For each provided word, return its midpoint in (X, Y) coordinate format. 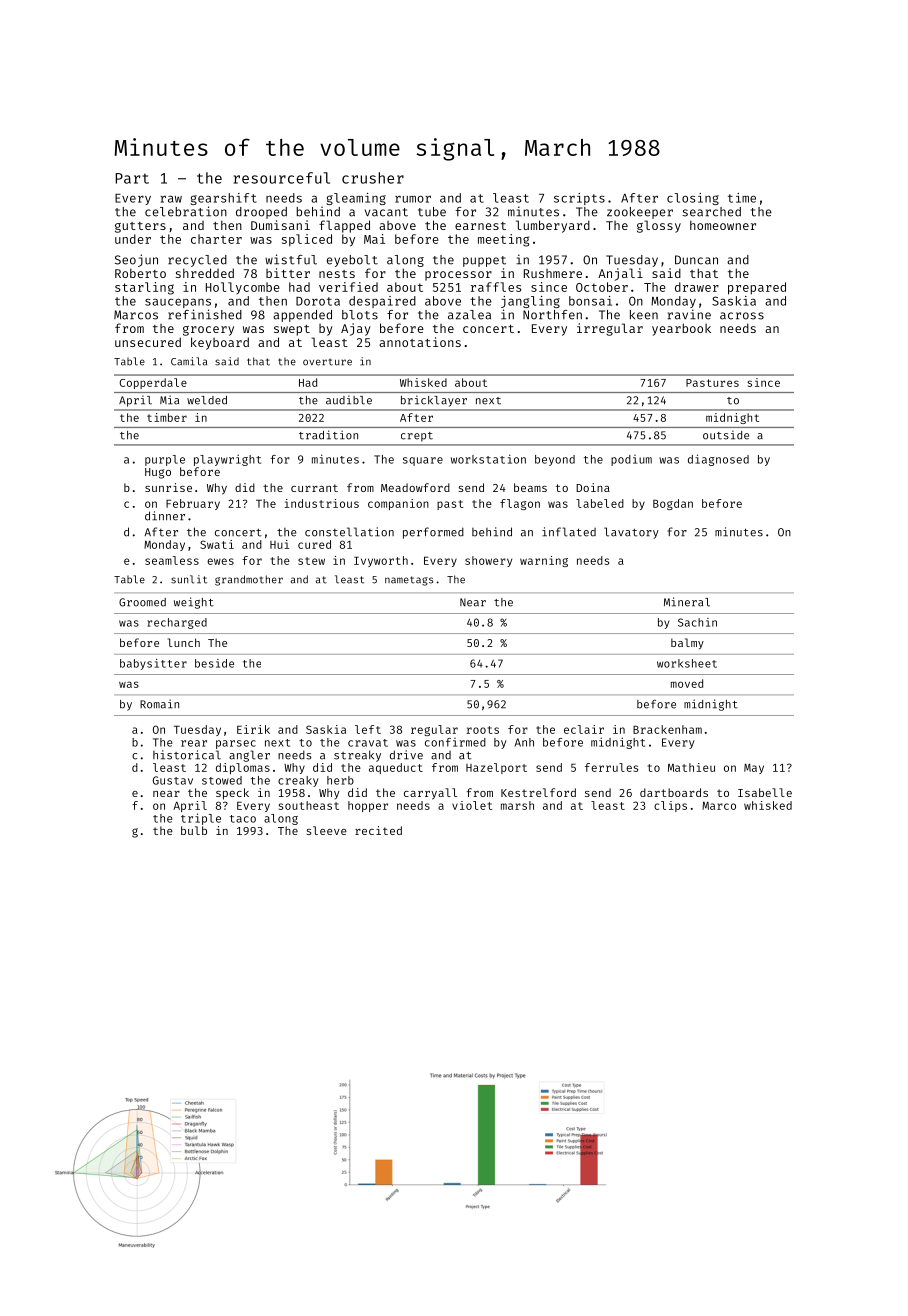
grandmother (249, 580)
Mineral (687, 602)
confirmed (455, 742)
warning (544, 561)
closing (693, 199)
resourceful (282, 178)
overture (327, 362)
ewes (220, 561)
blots (360, 315)
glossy (659, 226)
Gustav (173, 780)
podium (631, 460)
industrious (321, 503)
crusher (373, 178)
